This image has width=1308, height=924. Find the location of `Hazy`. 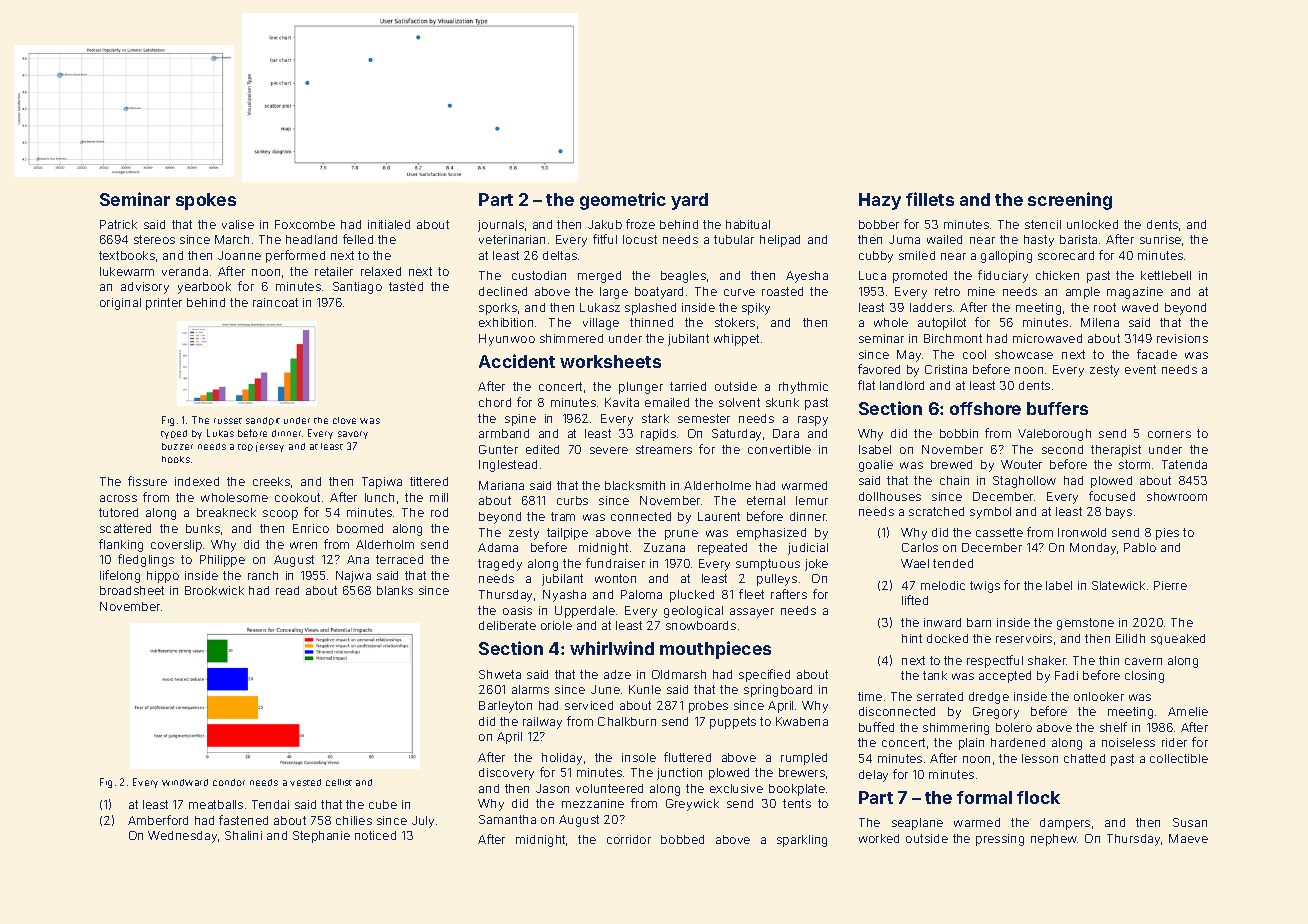

Hazy is located at coordinates (880, 201).
